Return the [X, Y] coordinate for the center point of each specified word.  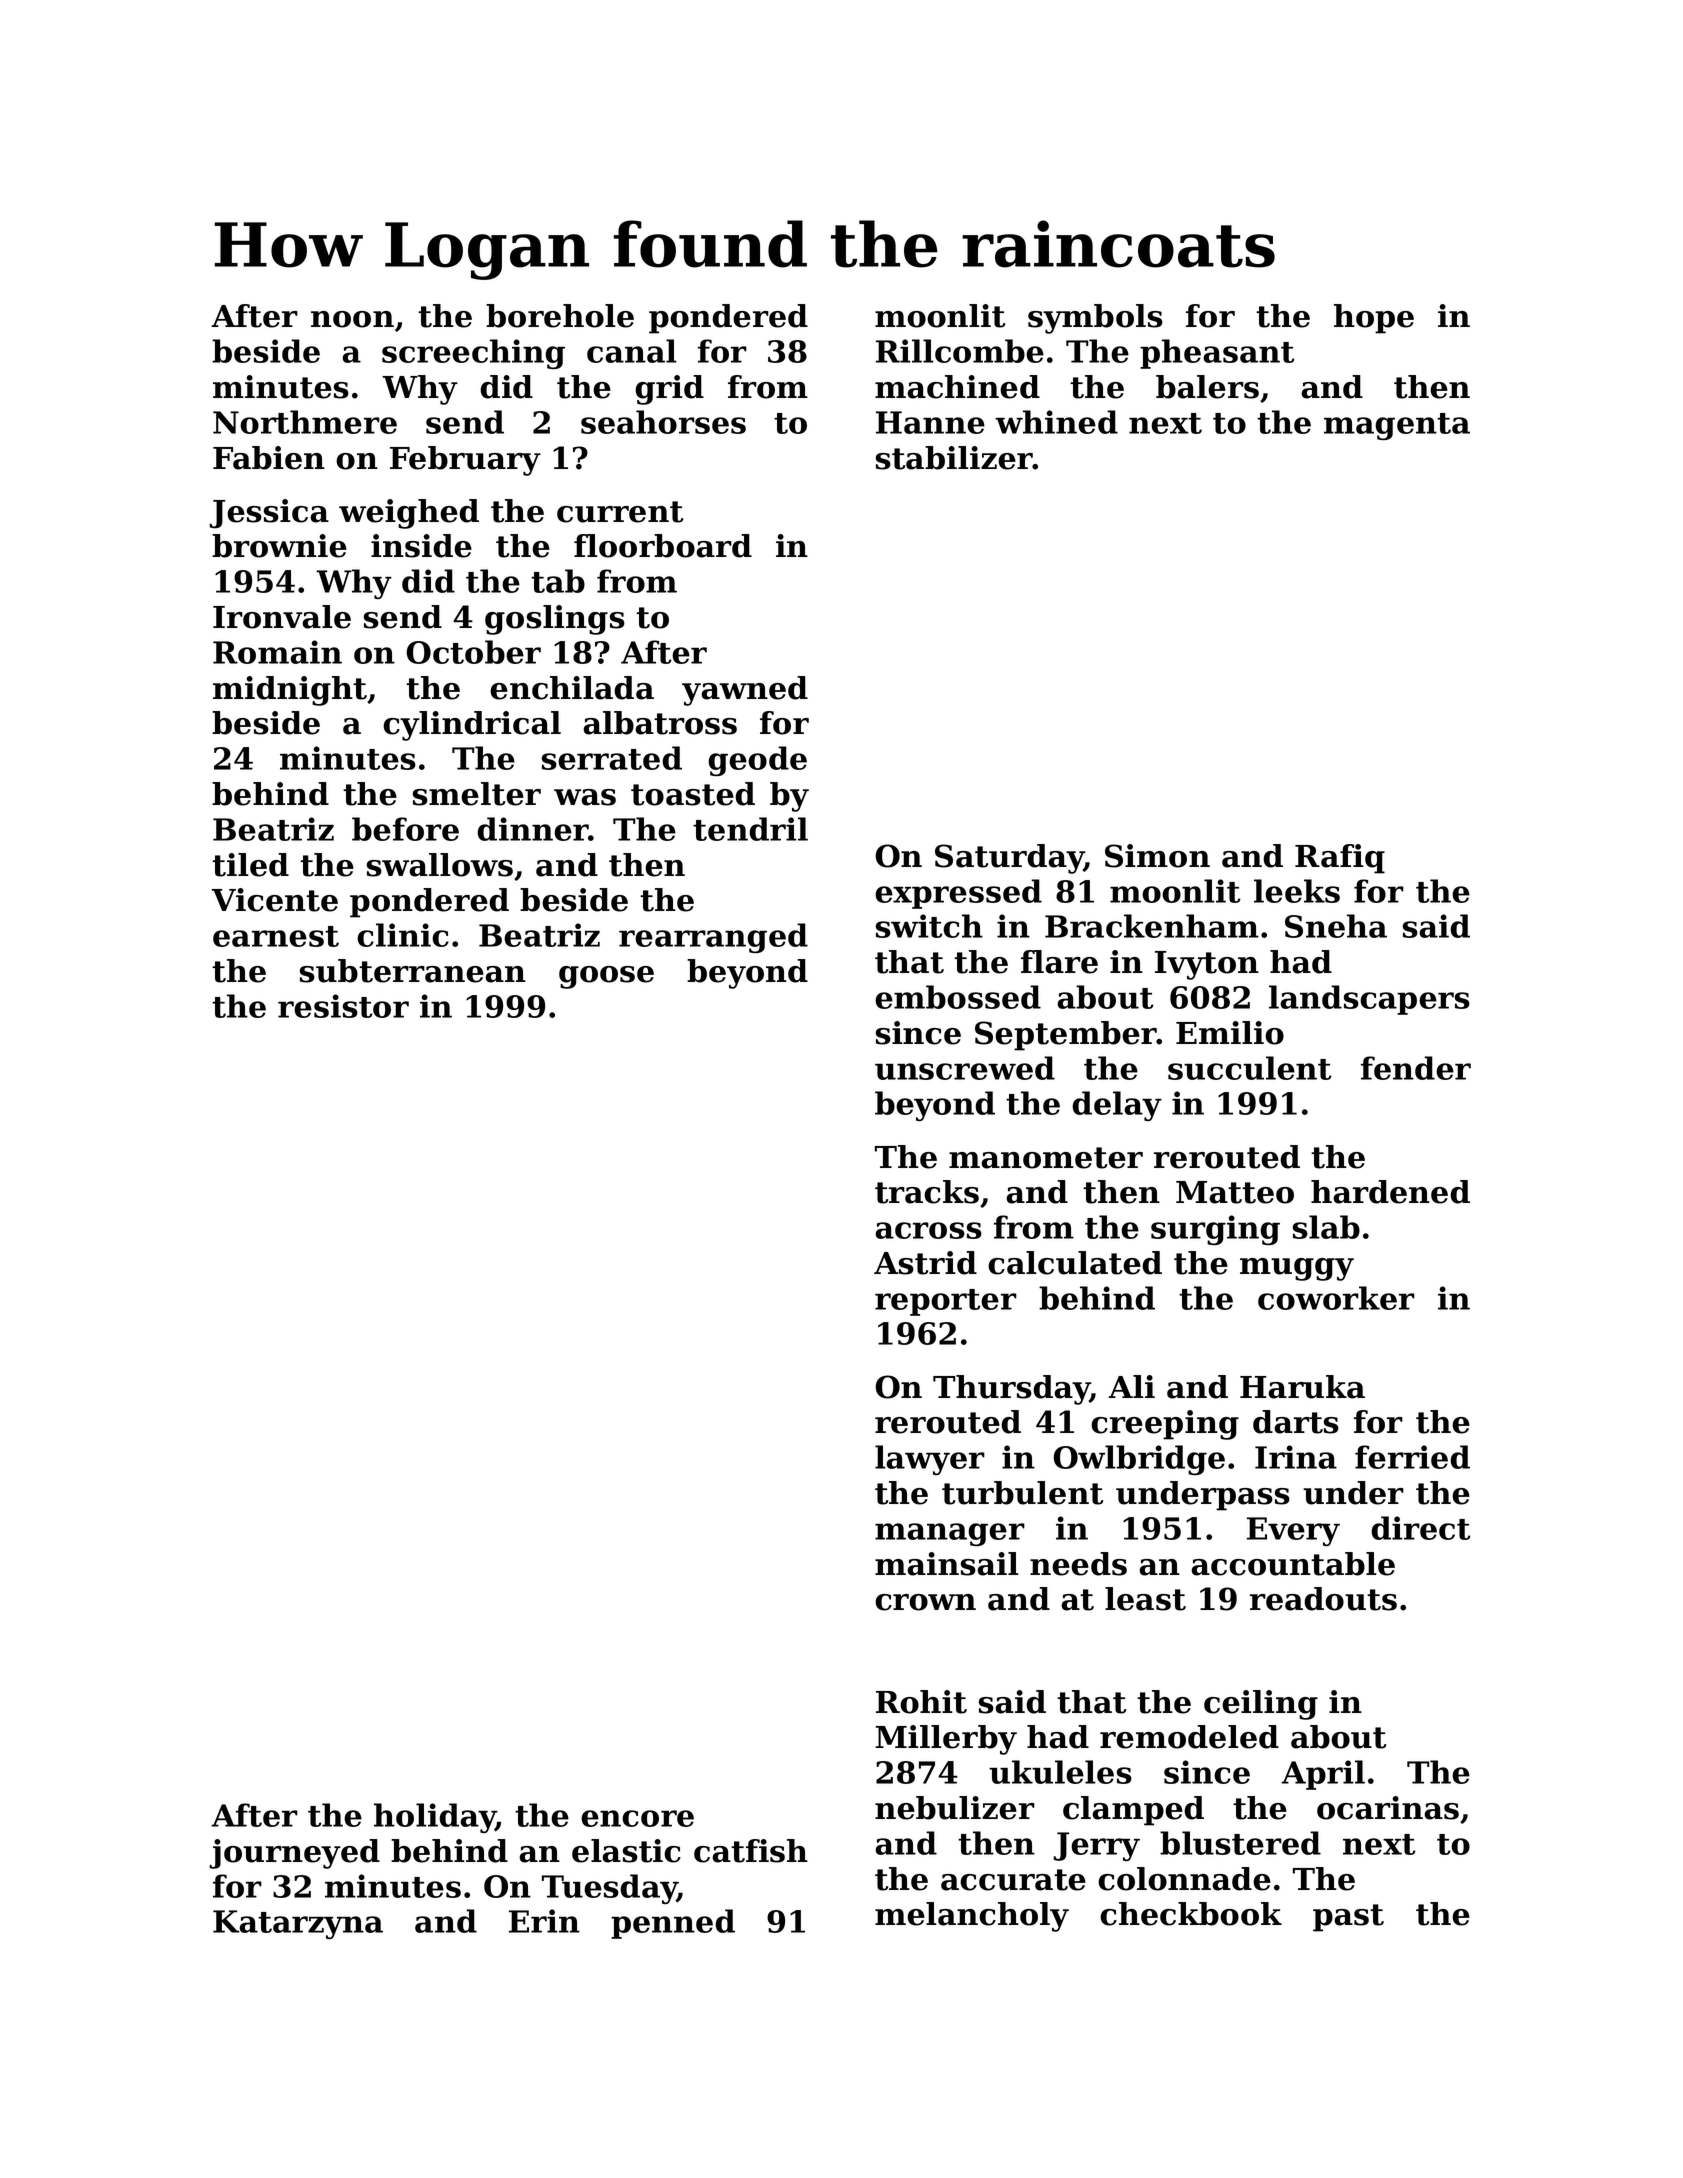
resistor [343, 1006]
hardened [1390, 1192]
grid [669, 390]
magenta [1397, 426]
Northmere [305, 422]
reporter [946, 1302]
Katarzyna [298, 1924]
